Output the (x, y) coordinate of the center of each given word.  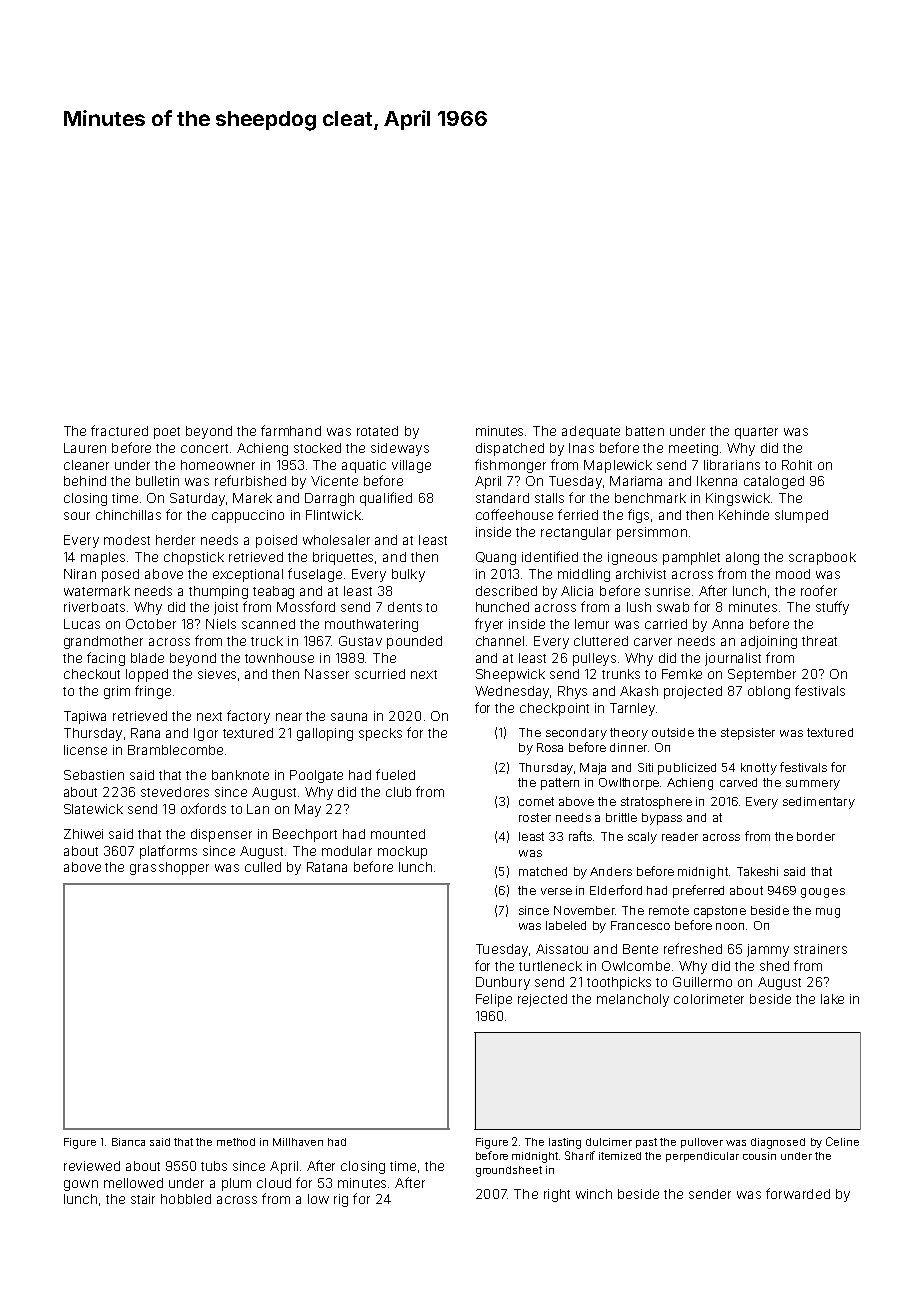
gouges (823, 893)
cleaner (86, 465)
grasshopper (169, 868)
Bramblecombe (175, 750)
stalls (549, 498)
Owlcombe (636, 966)
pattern (560, 784)
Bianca (128, 1142)
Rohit (797, 465)
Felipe (494, 1000)
